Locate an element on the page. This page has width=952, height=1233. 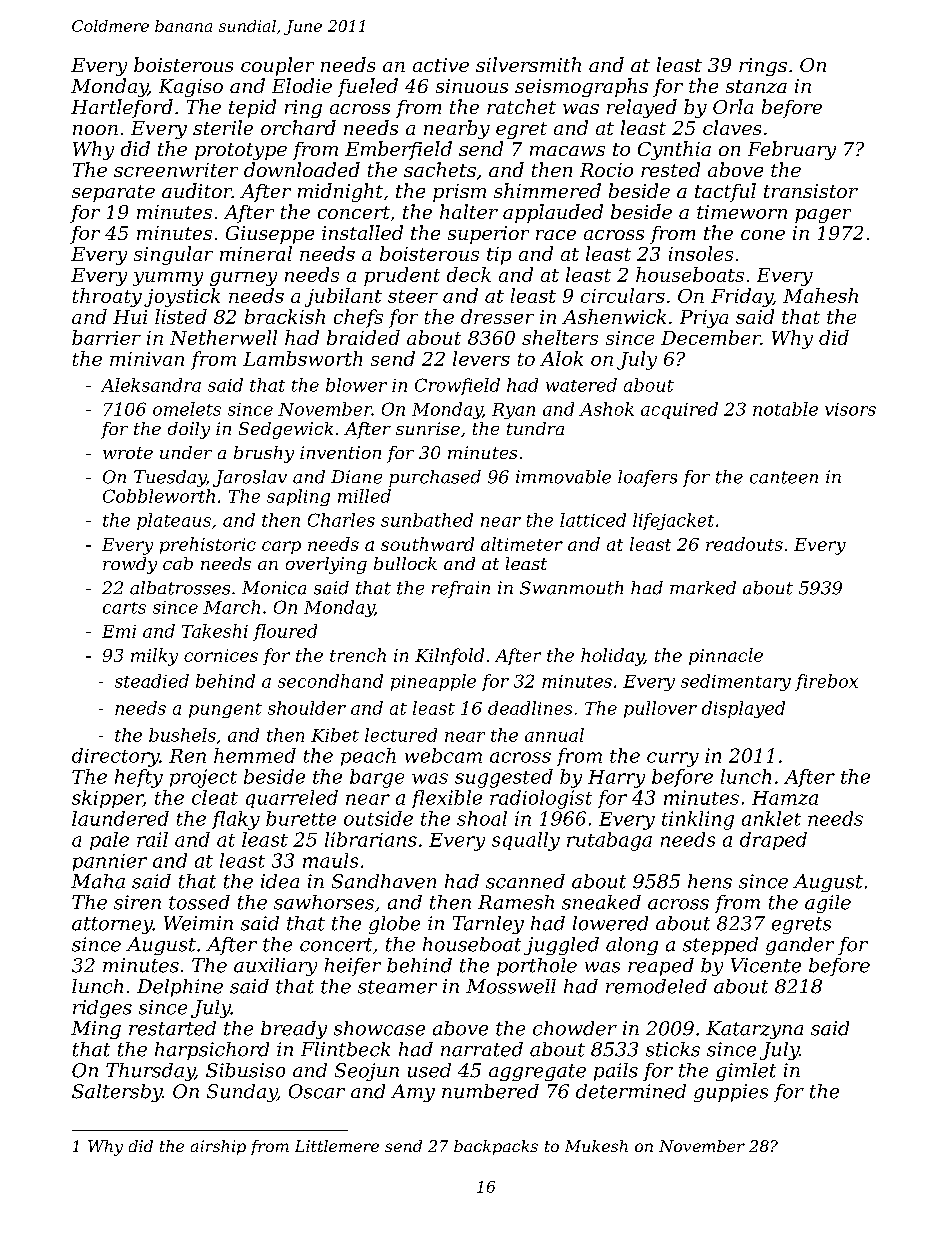
doily is located at coordinates (189, 430).
